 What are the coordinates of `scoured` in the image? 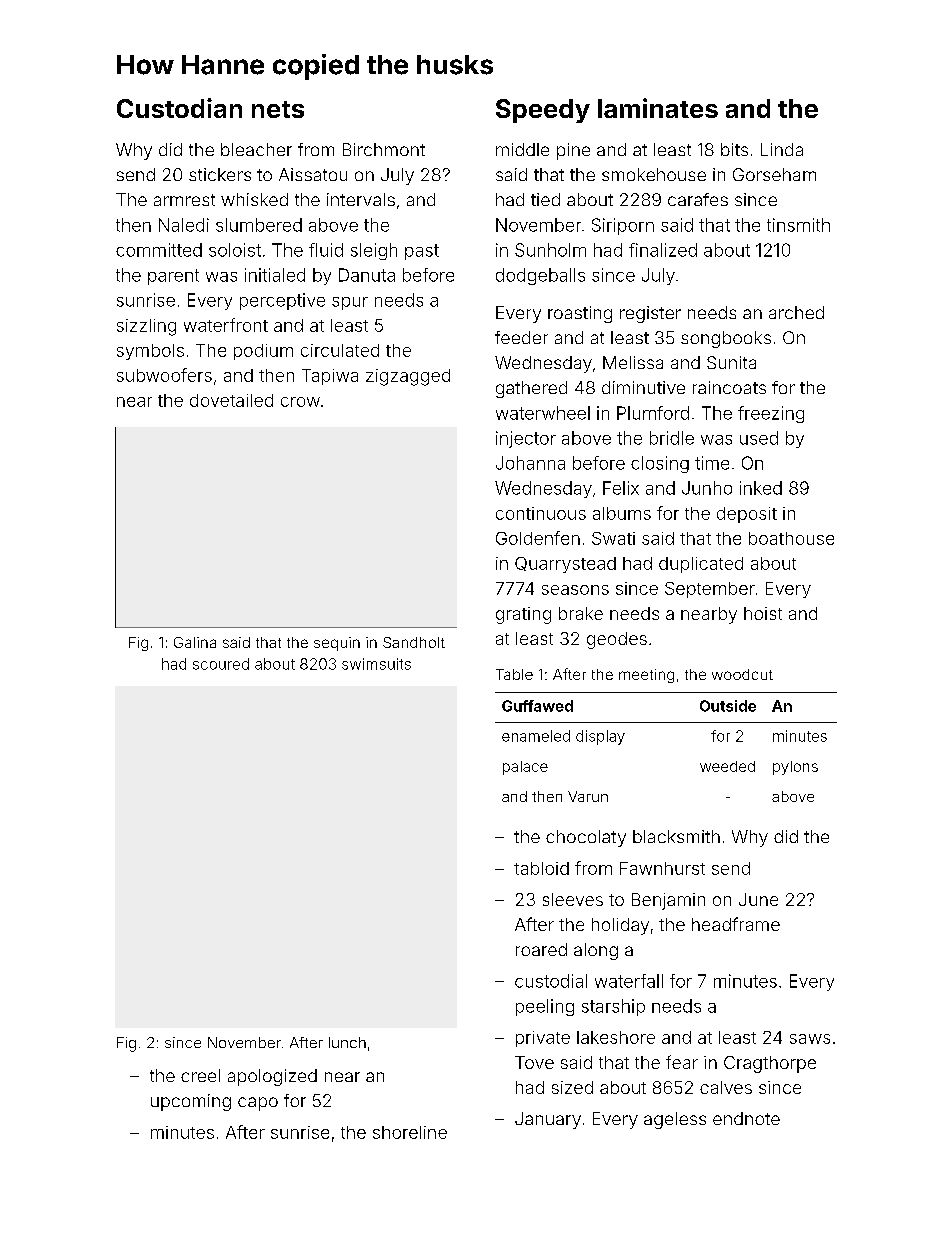 It's located at (221, 664).
